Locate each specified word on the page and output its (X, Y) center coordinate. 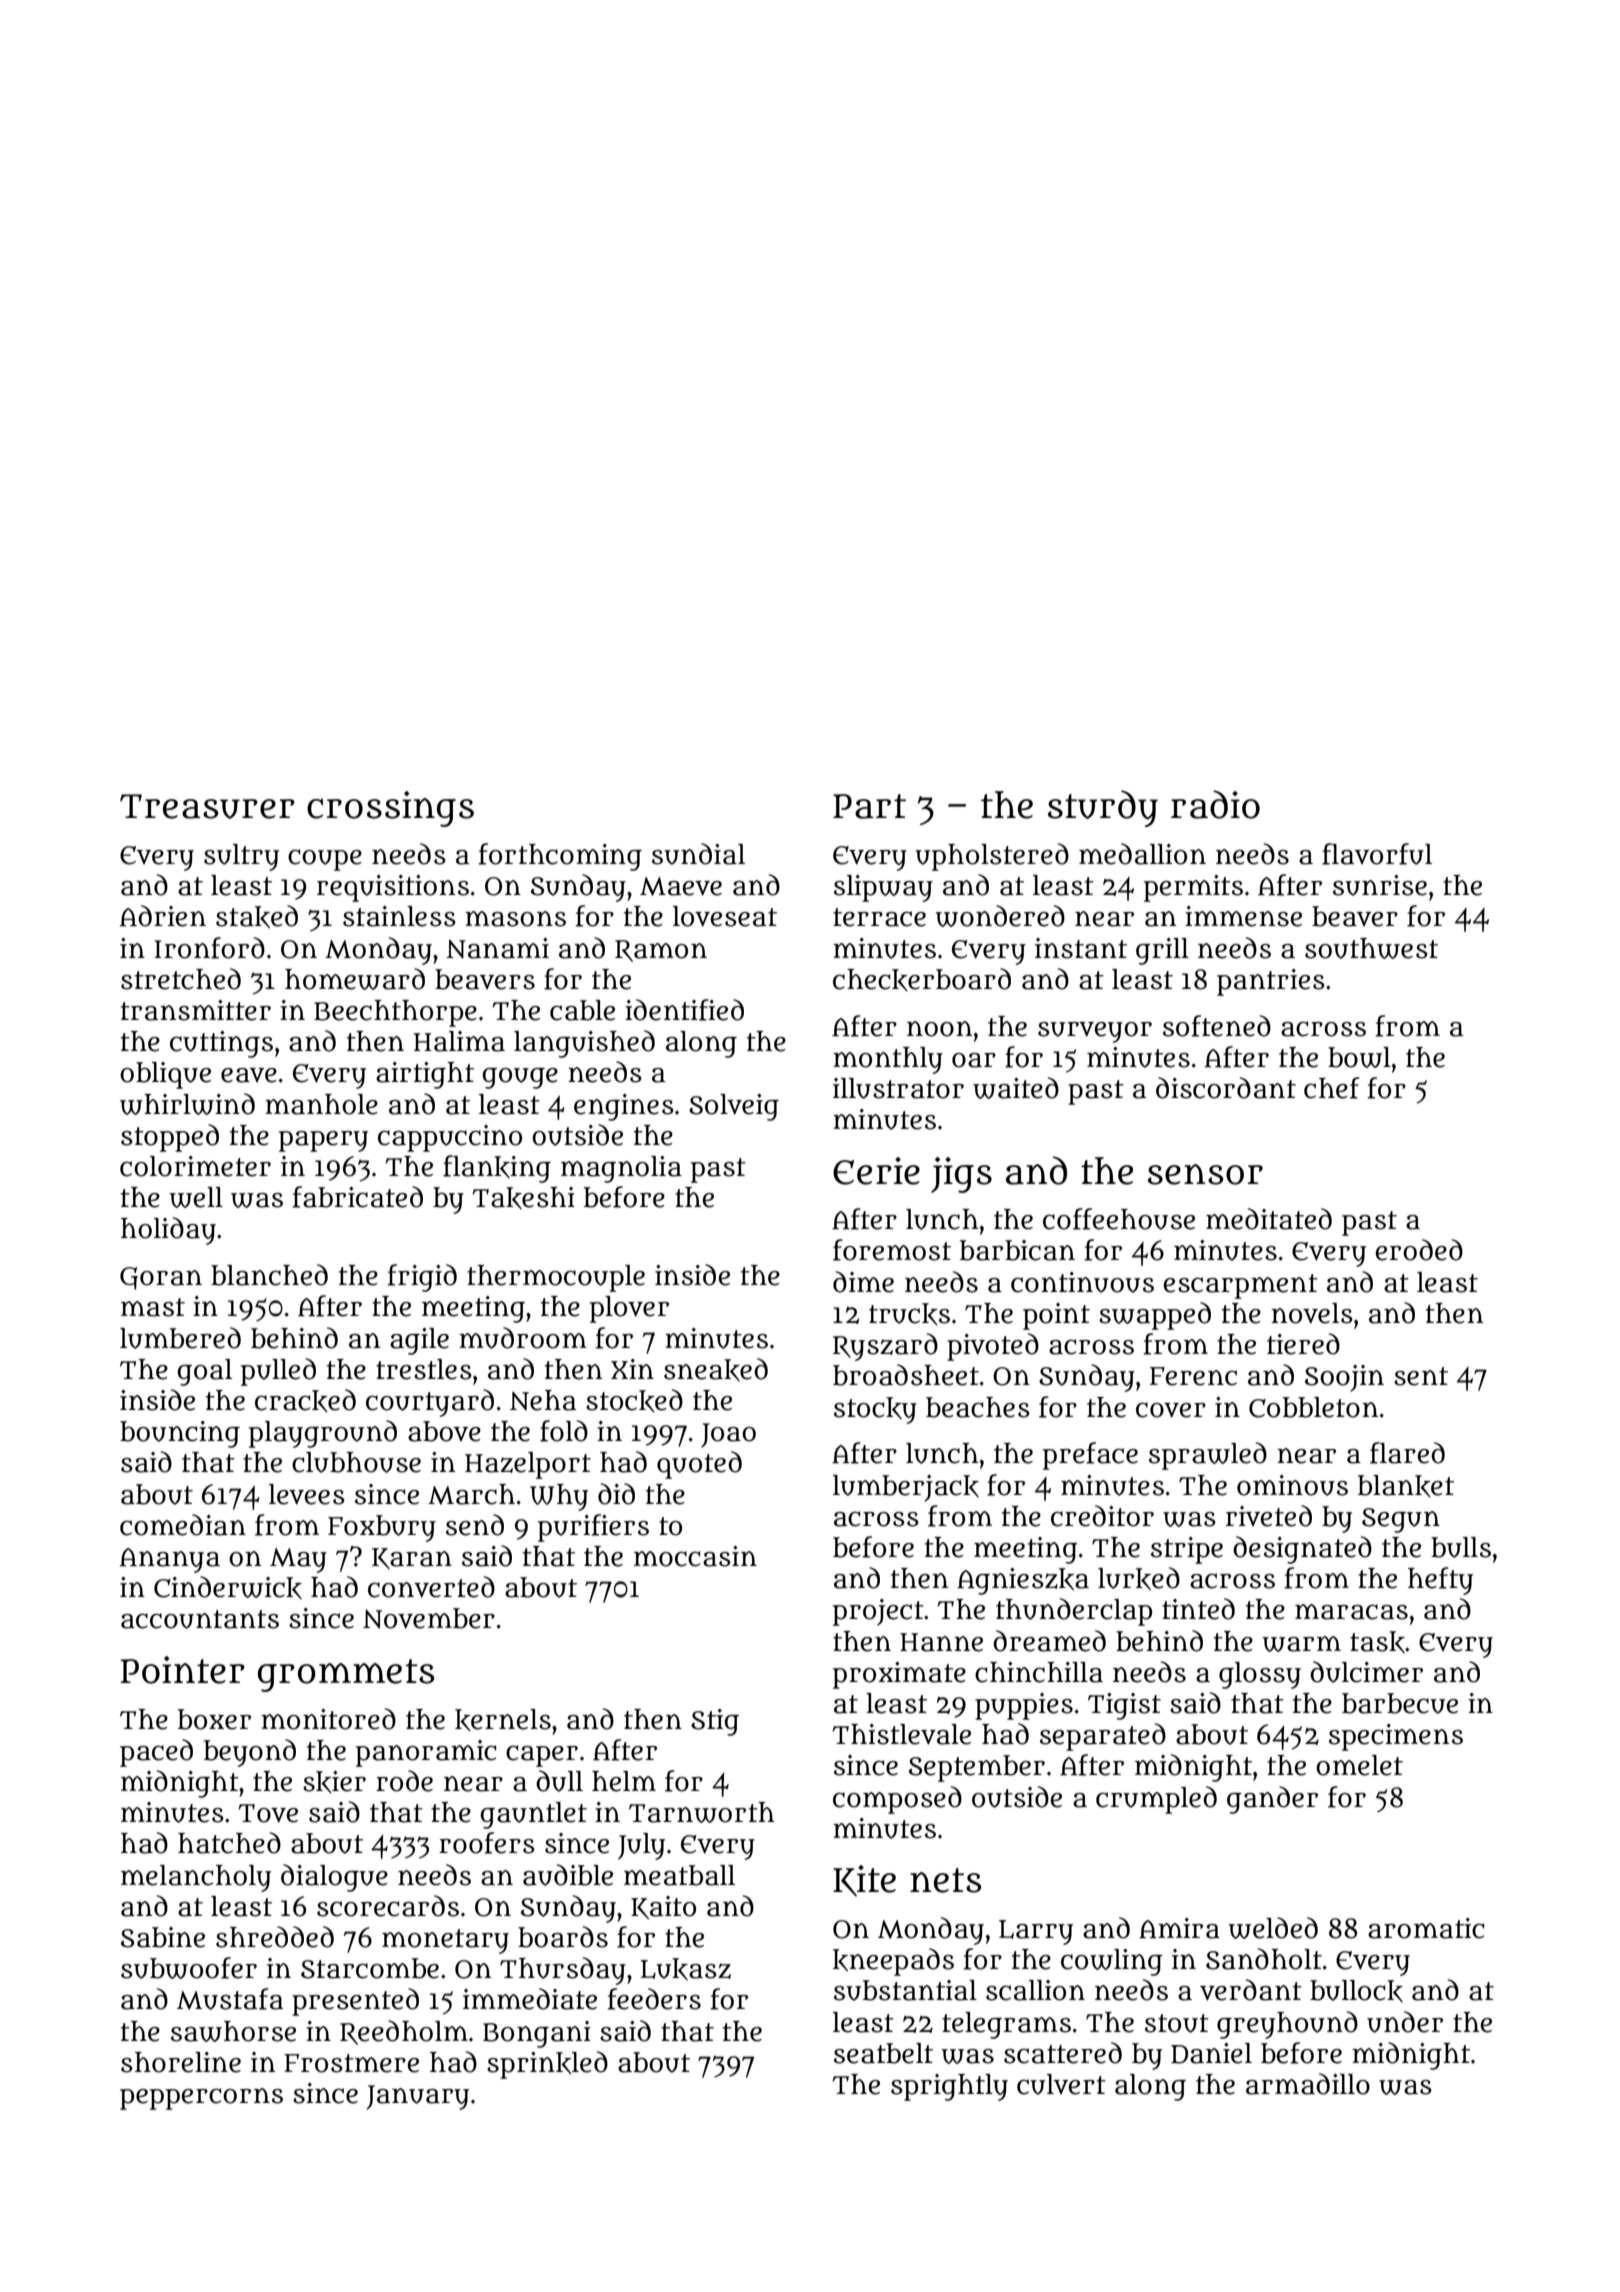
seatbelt (883, 2053)
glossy (1260, 1675)
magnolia (621, 1169)
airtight (425, 1075)
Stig (715, 1722)
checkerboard (922, 980)
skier (334, 1782)
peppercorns (201, 2099)
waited (1016, 1088)
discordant (1226, 1088)
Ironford (209, 948)
